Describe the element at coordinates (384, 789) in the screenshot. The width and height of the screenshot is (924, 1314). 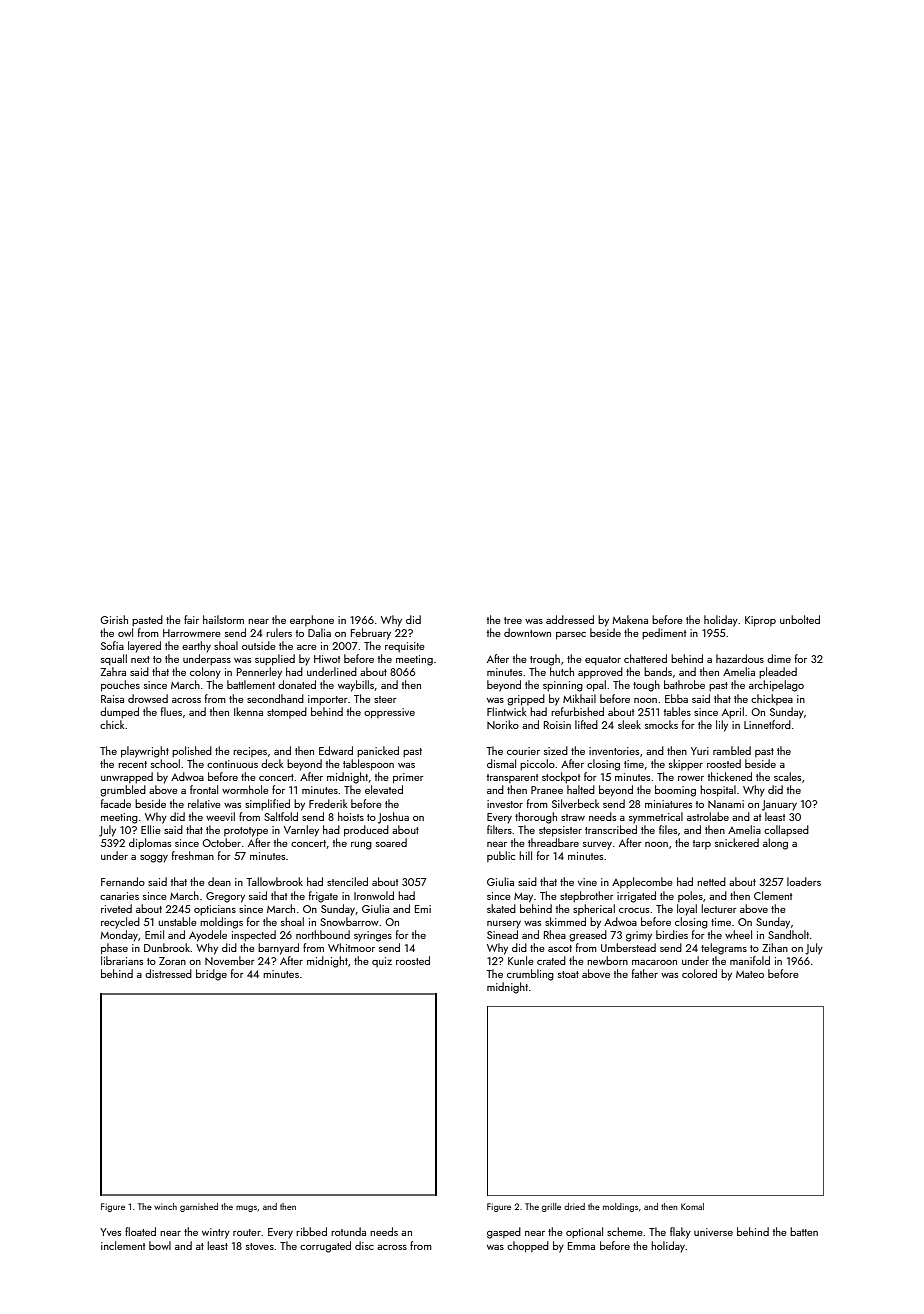
I see `elevated` at that location.
